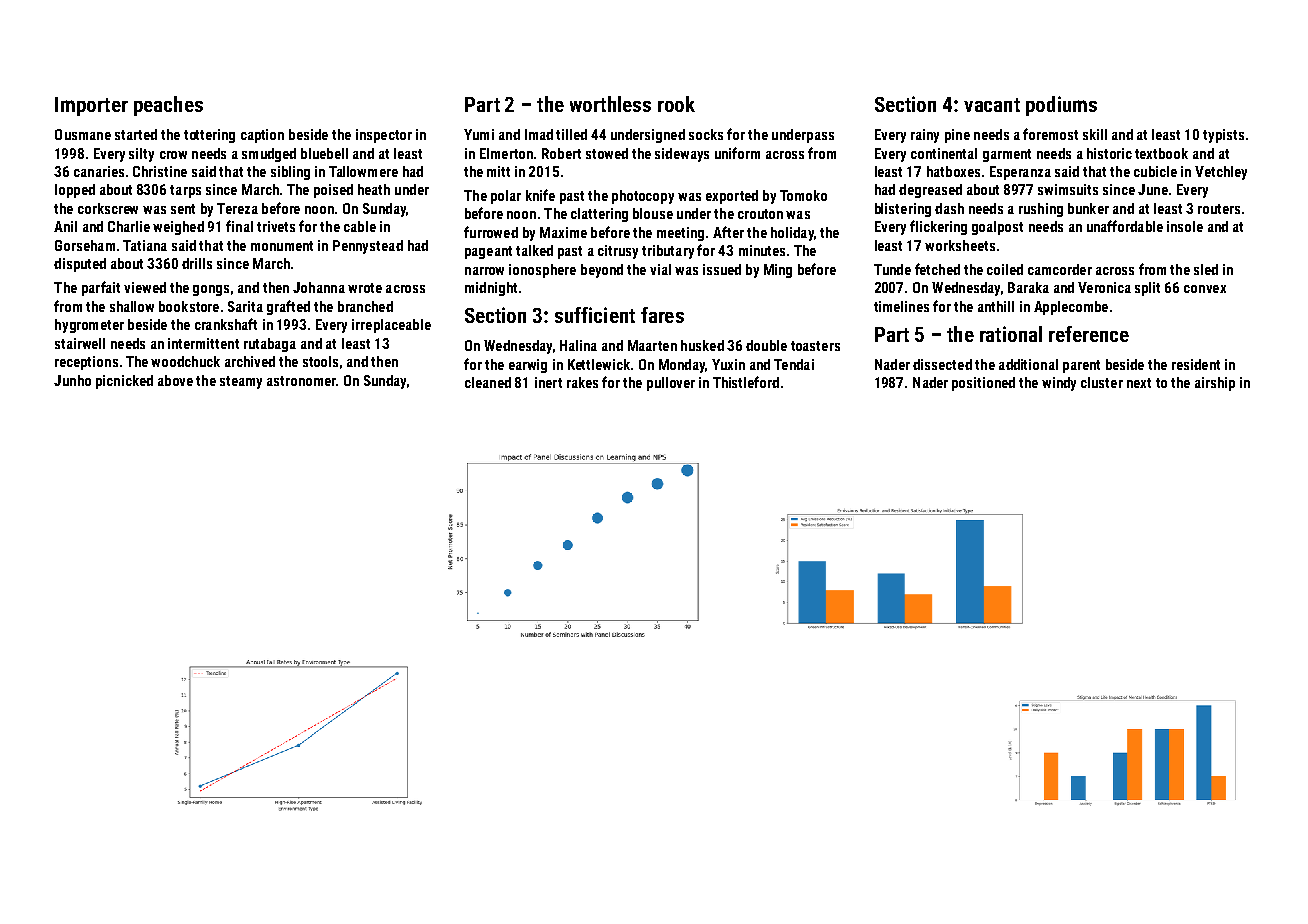 The image size is (1308, 924). Describe the element at coordinates (676, 104) in the screenshot. I see `rook` at that location.
